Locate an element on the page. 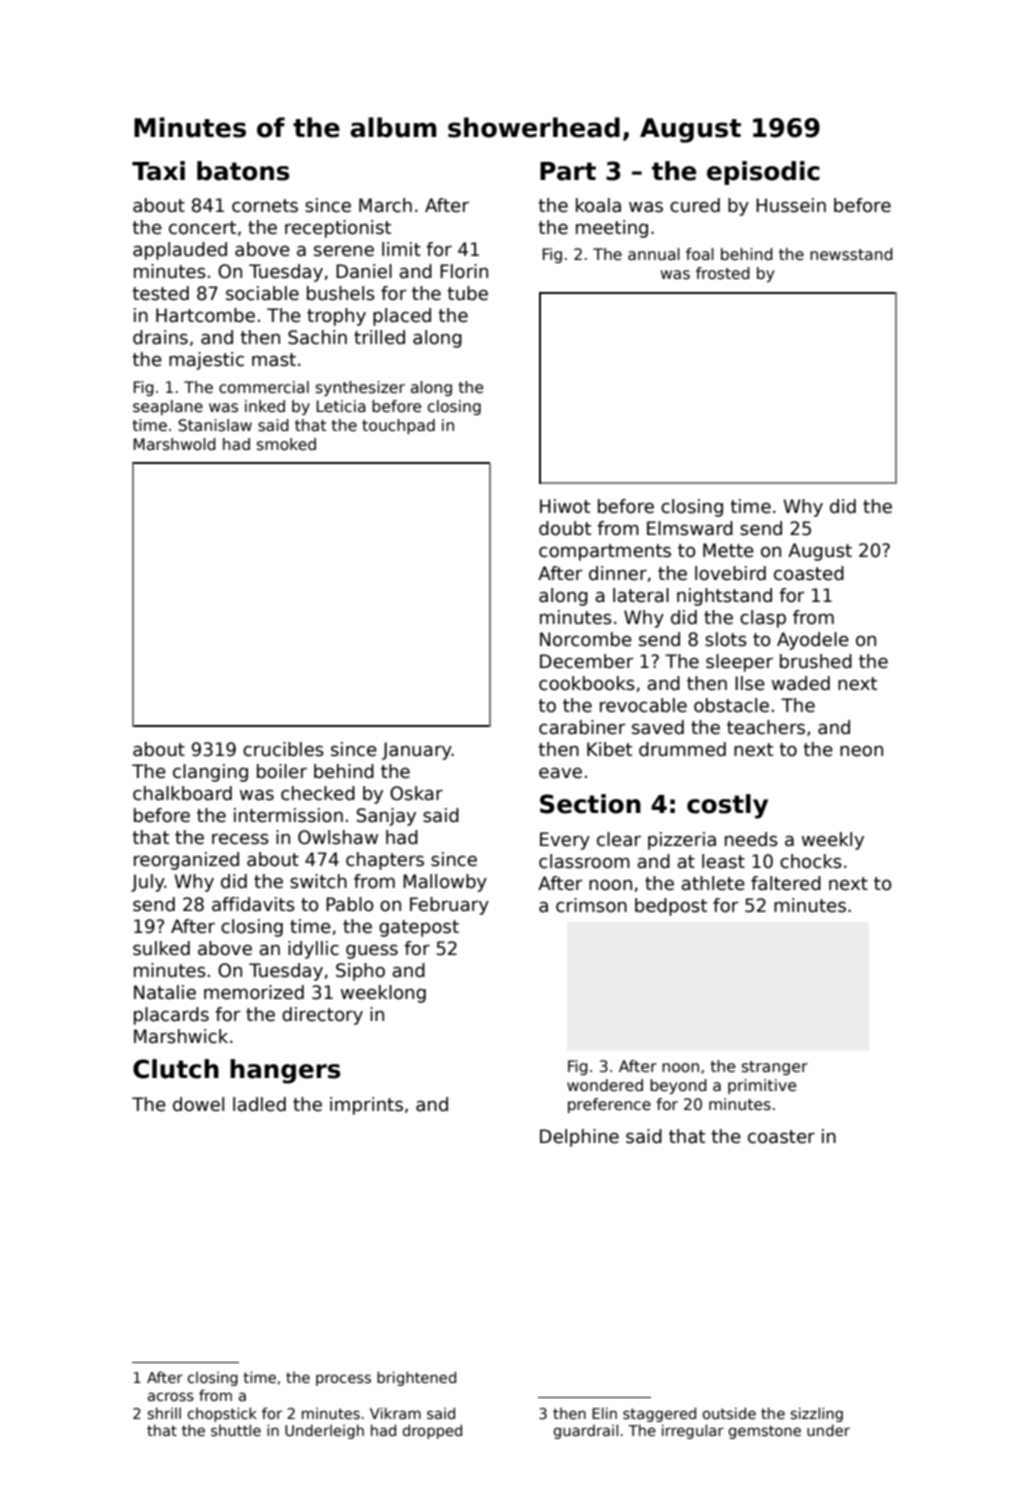 The image size is (1029, 1491). Mette is located at coordinates (728, 550).
